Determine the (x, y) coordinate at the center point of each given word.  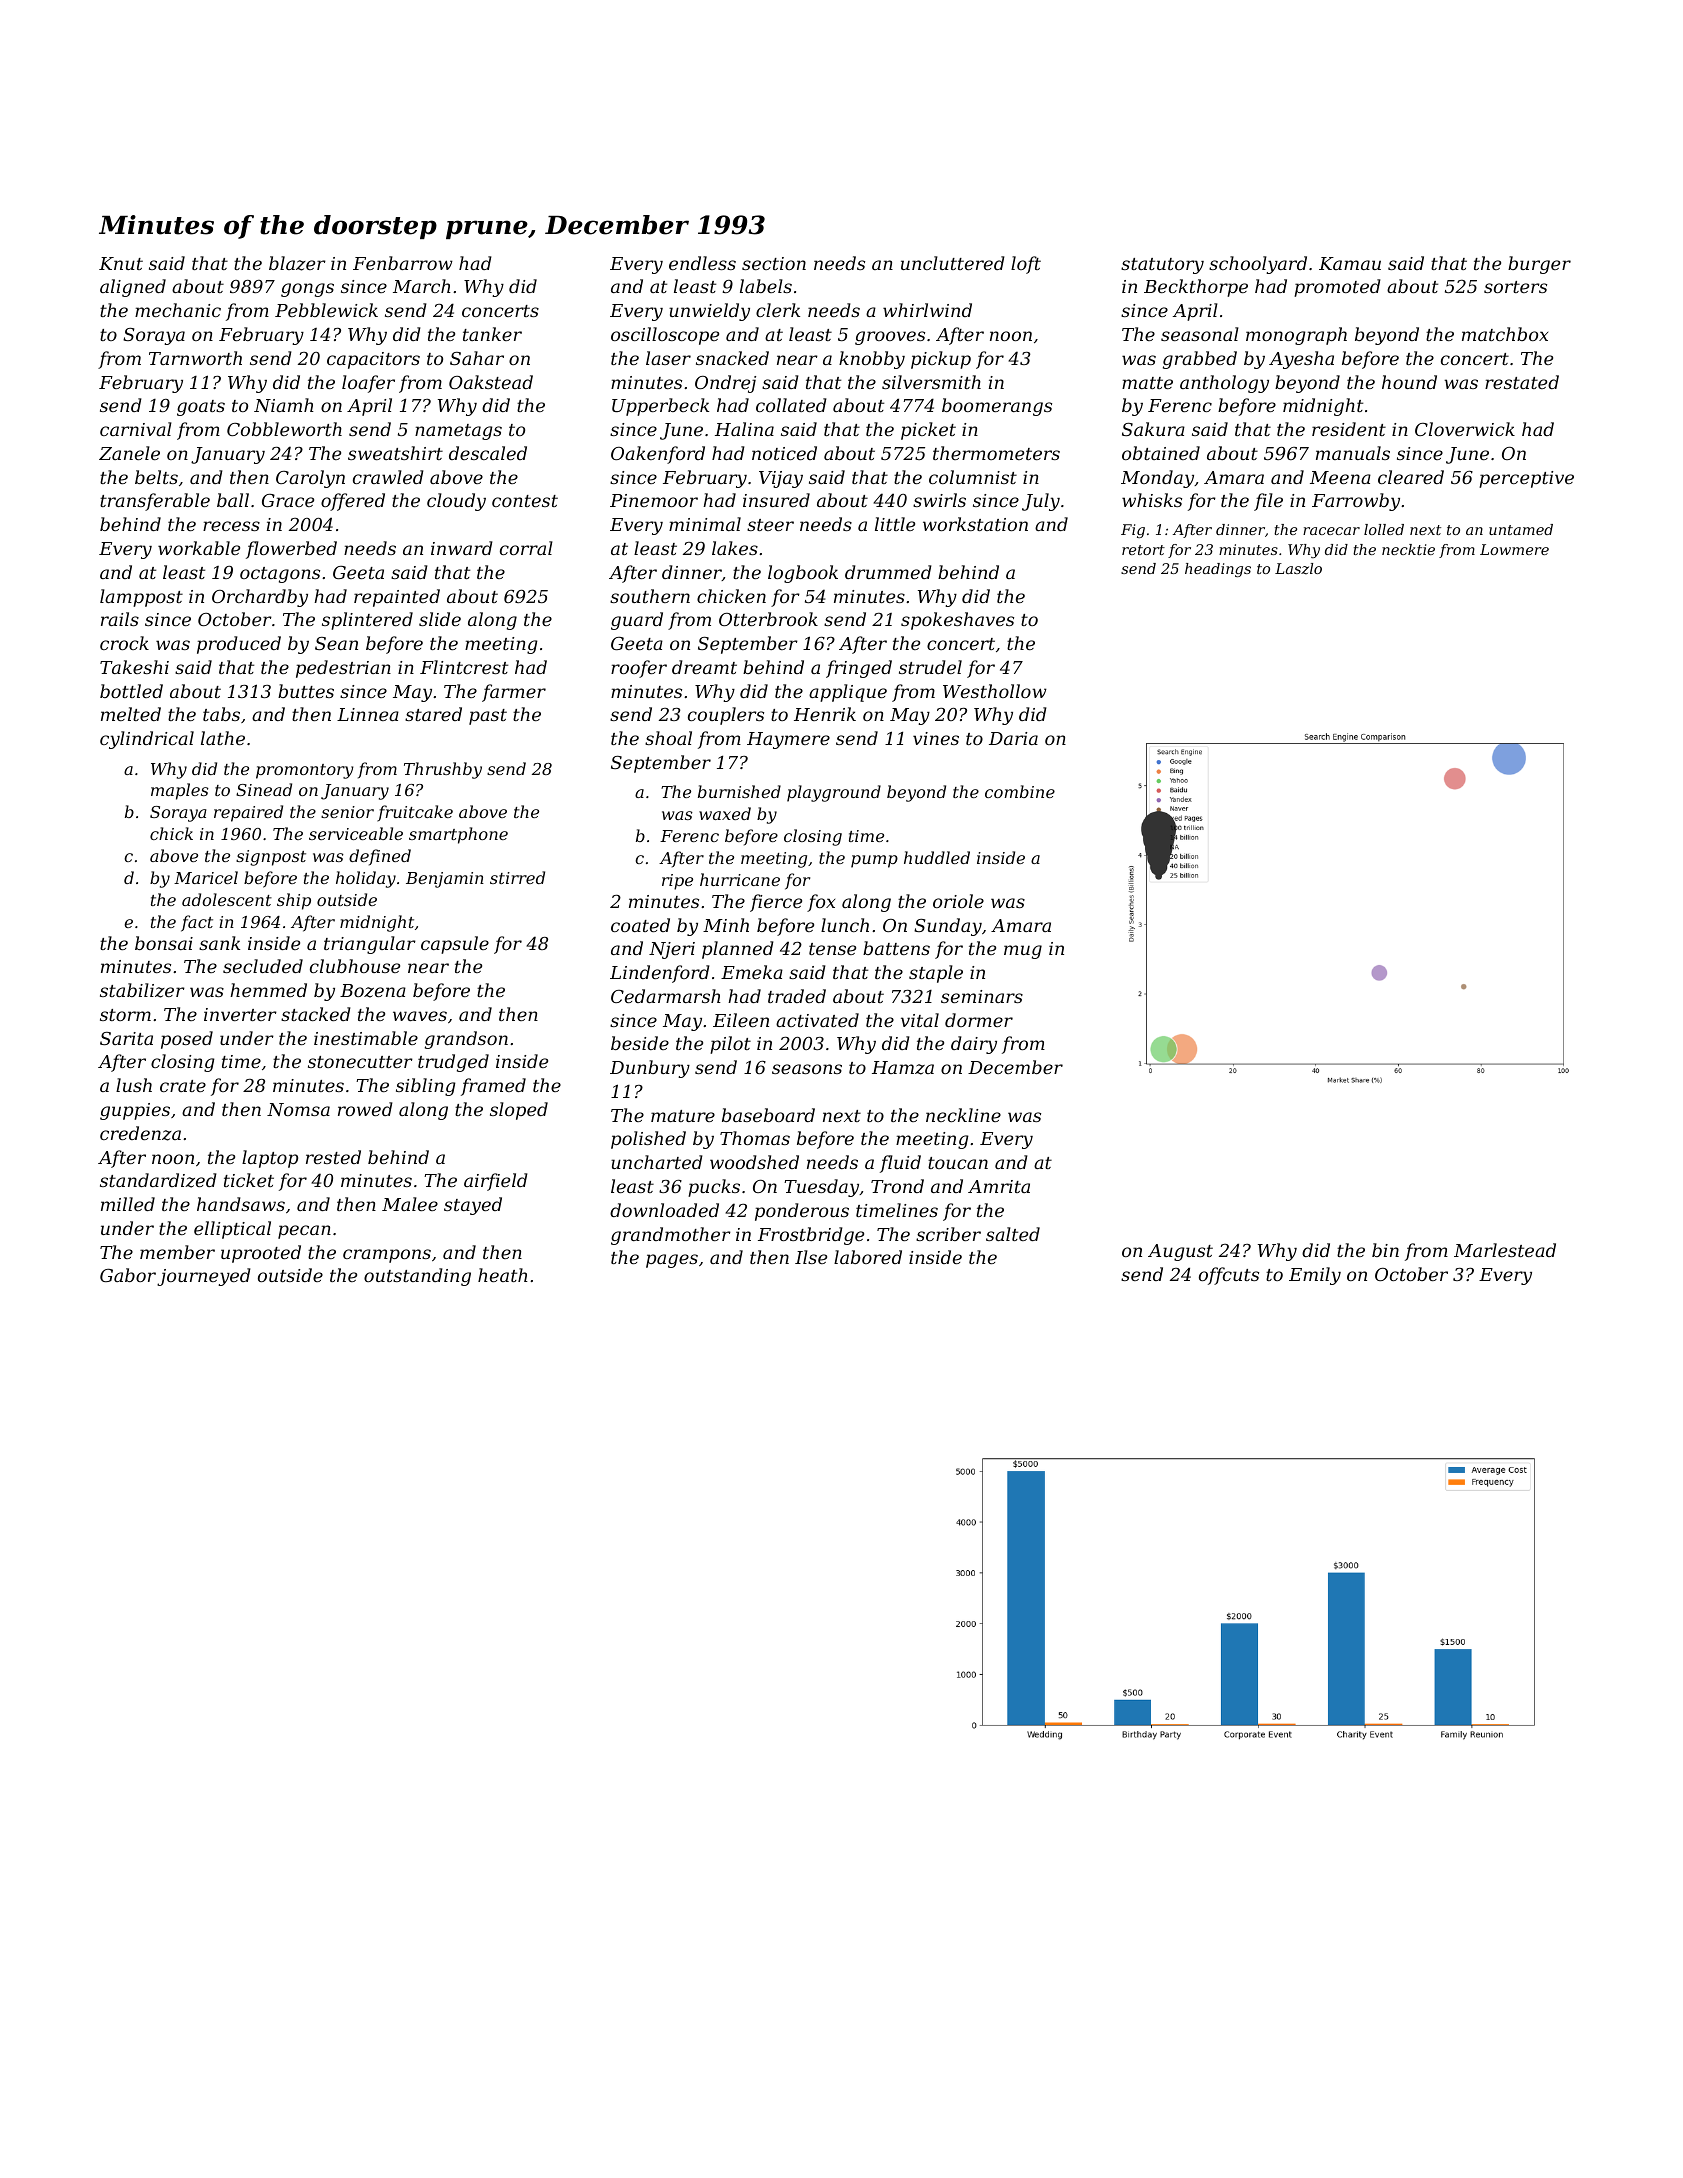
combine (1020, 791)
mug (1023, 952)
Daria (1013, 738)
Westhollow (995, 691)
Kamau (1350, 263)
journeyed (204, 1277)
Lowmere (1514, 549)
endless (702, 263)
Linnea (368, 714)
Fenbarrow (403, 263)
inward (462, 548)
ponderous (802, 1212)
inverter (240, 1014)
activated (817, 1020)
